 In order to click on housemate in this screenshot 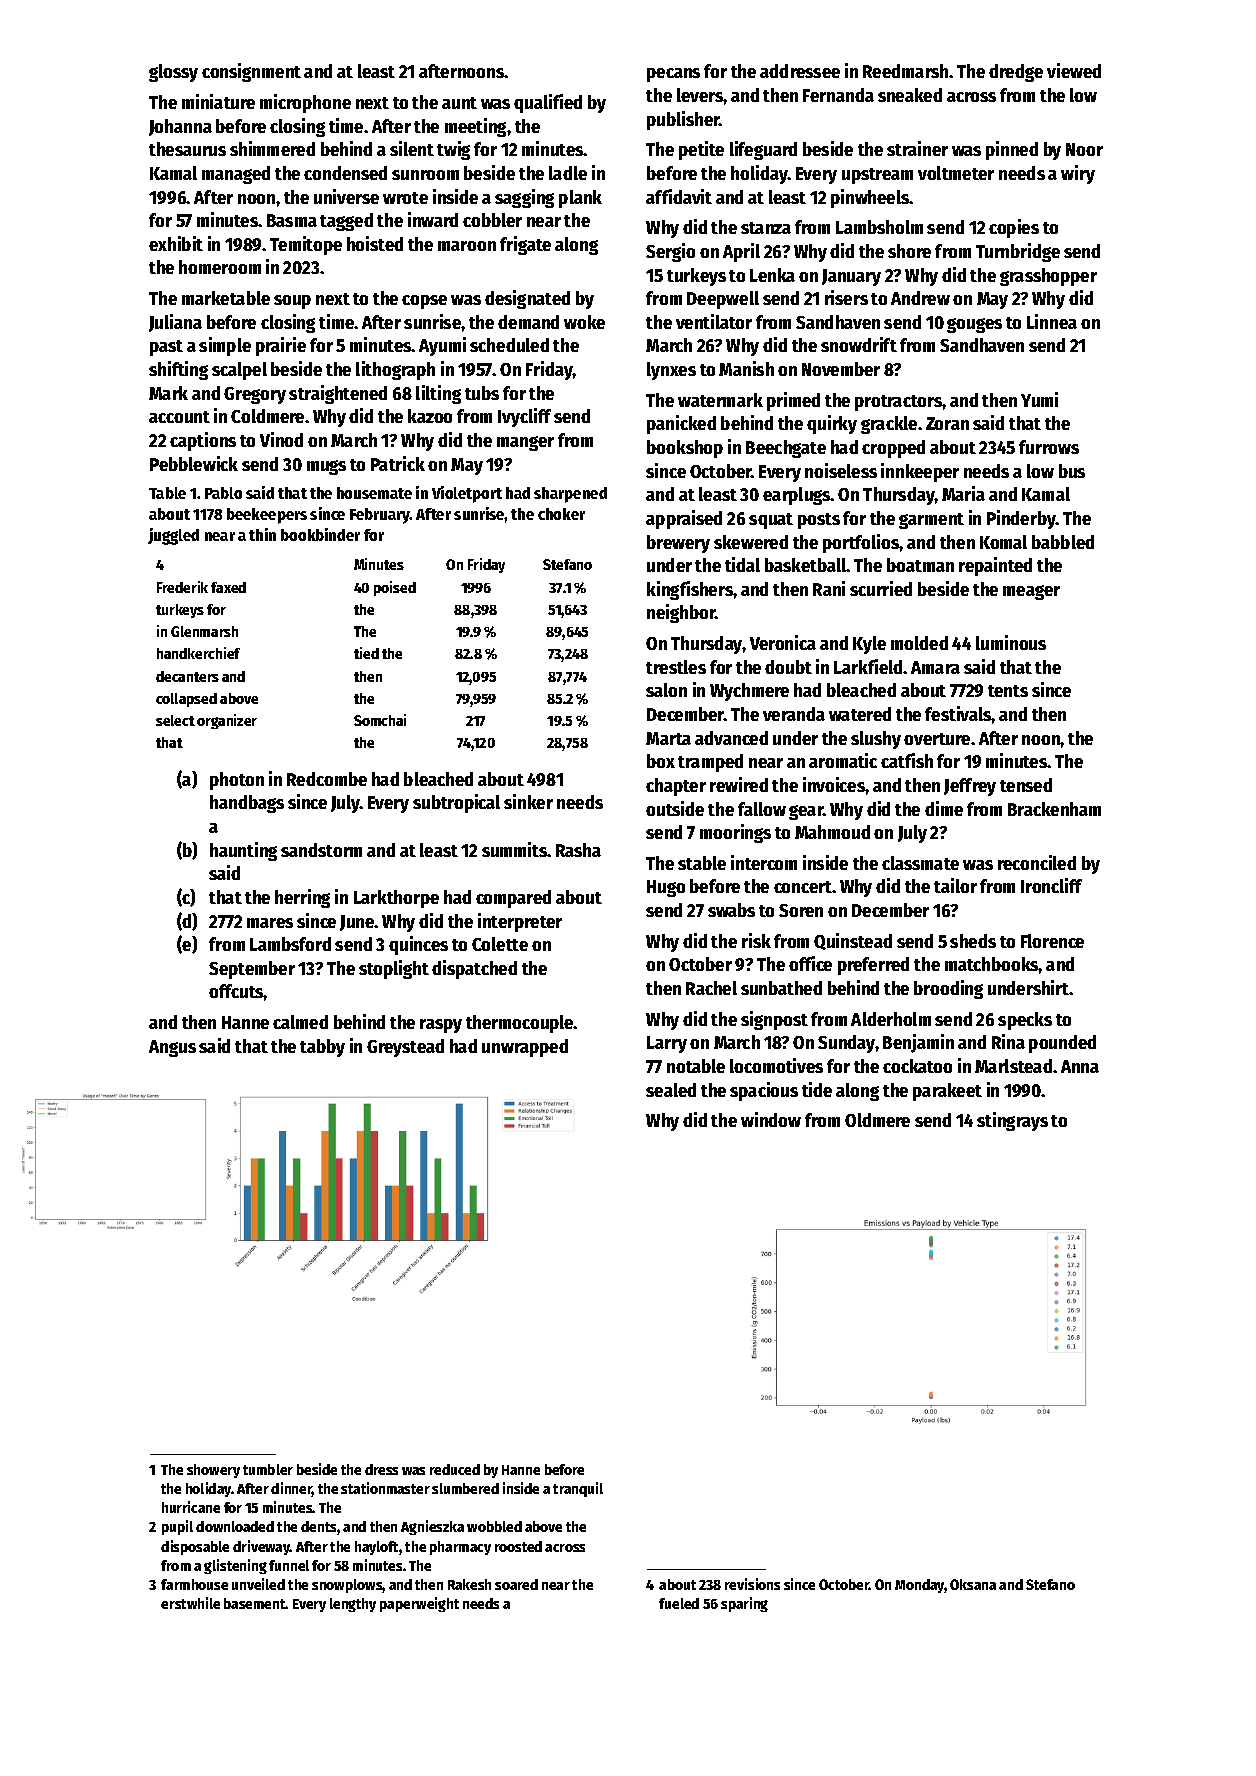, I will do `click(374, 493)`.
